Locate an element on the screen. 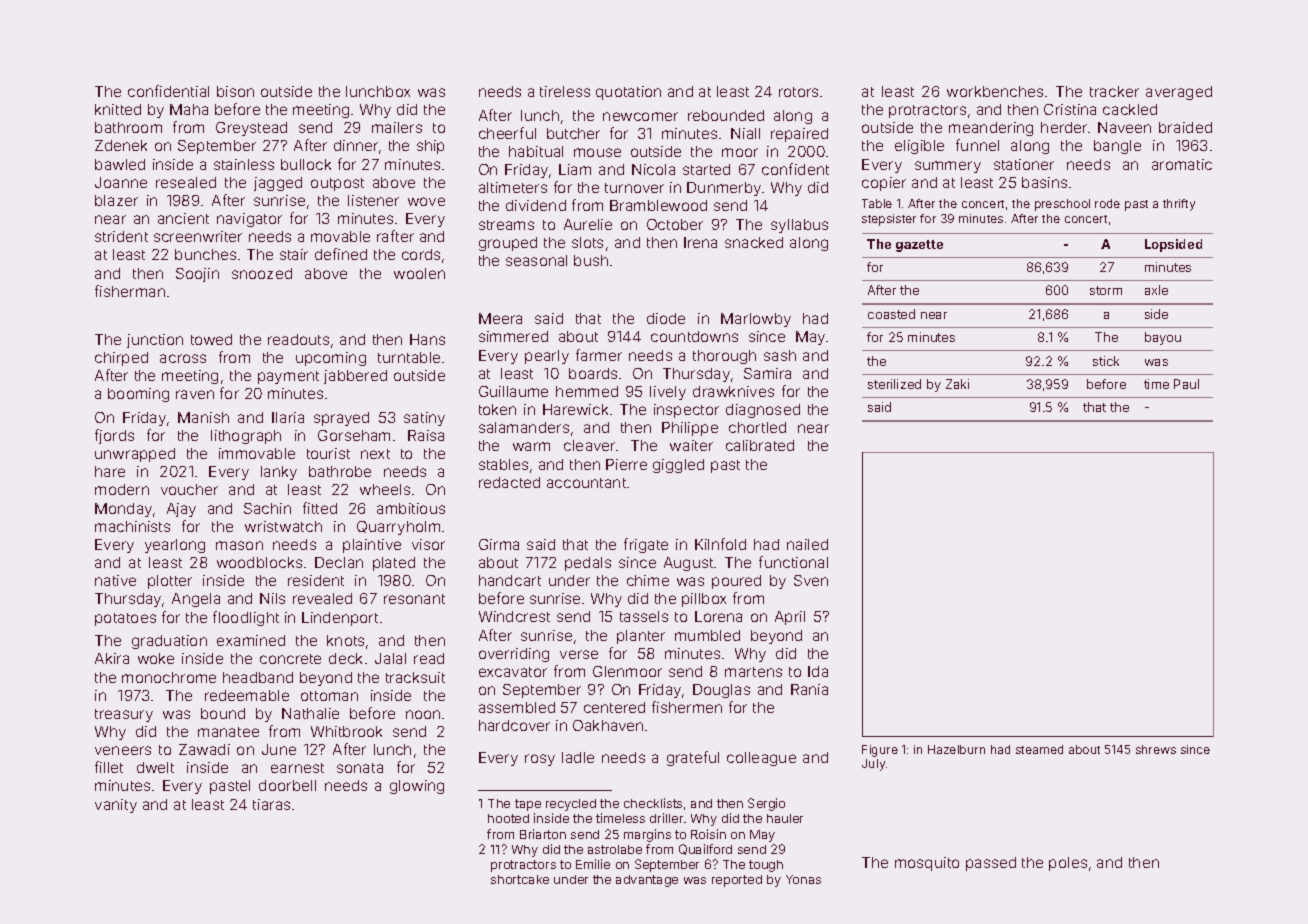 Image resolution: width=1308 pixels, height=924 pixels. poles is located at coordinates (1068, 864).
